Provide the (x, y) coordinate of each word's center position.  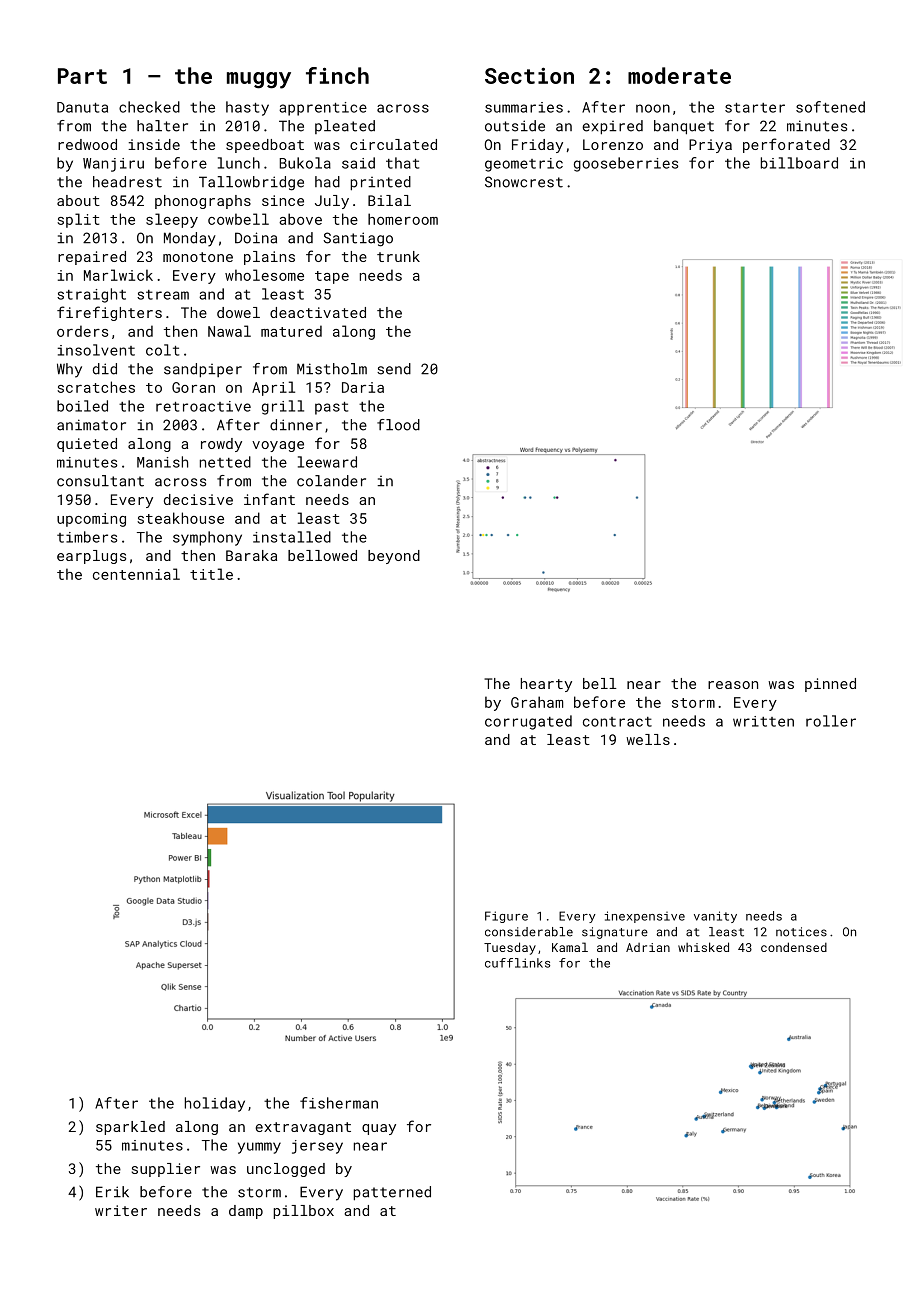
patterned (392, 1193)
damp (246, 1212)
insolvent (96, 350)
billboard (799, 163)
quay (379, 1129)
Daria (363, 387)
